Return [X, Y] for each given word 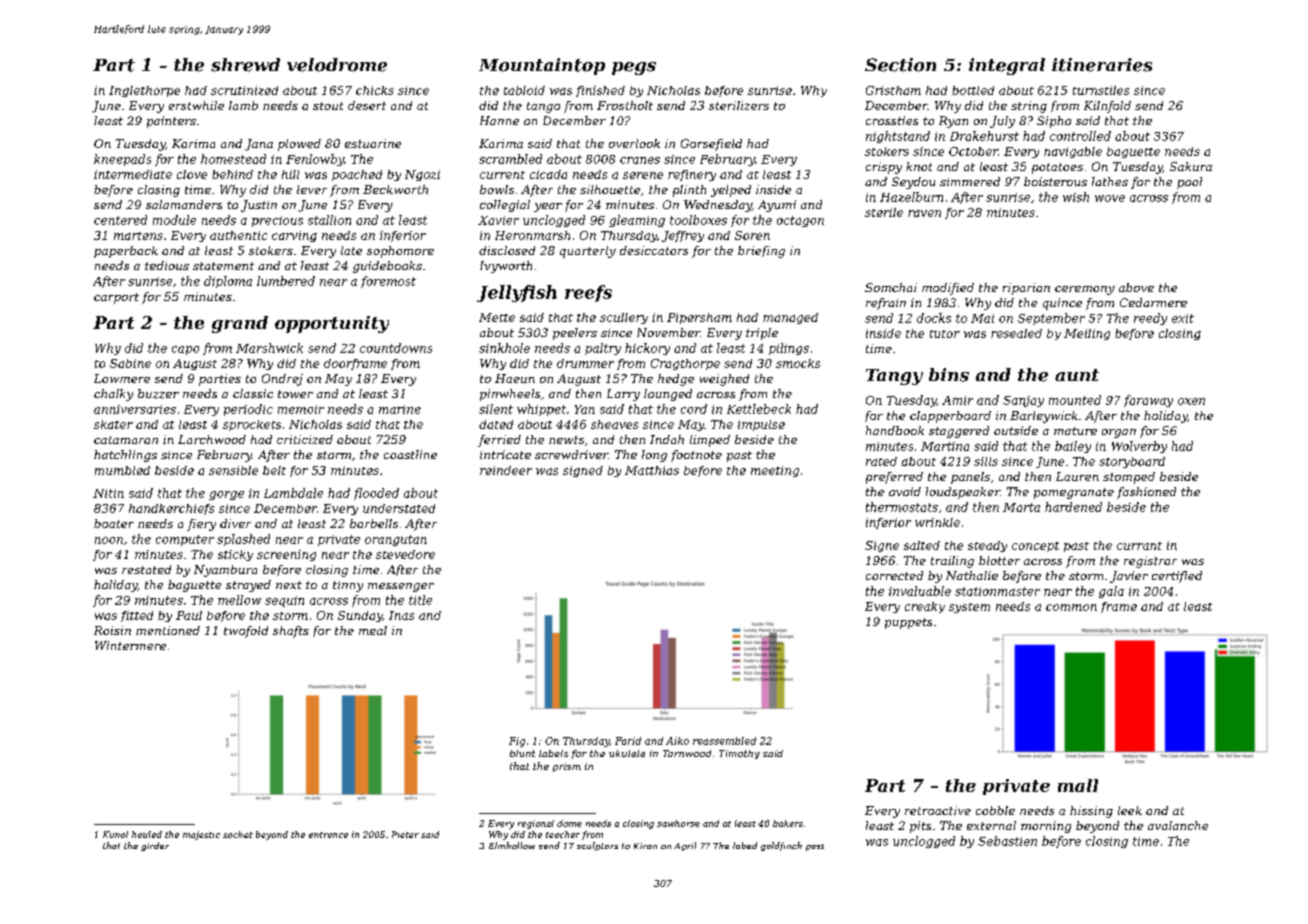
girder [155, 846]
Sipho [1054, 122]
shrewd [245, 65]
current [502, 175]
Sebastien [1007, 841]
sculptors [597, 846]
